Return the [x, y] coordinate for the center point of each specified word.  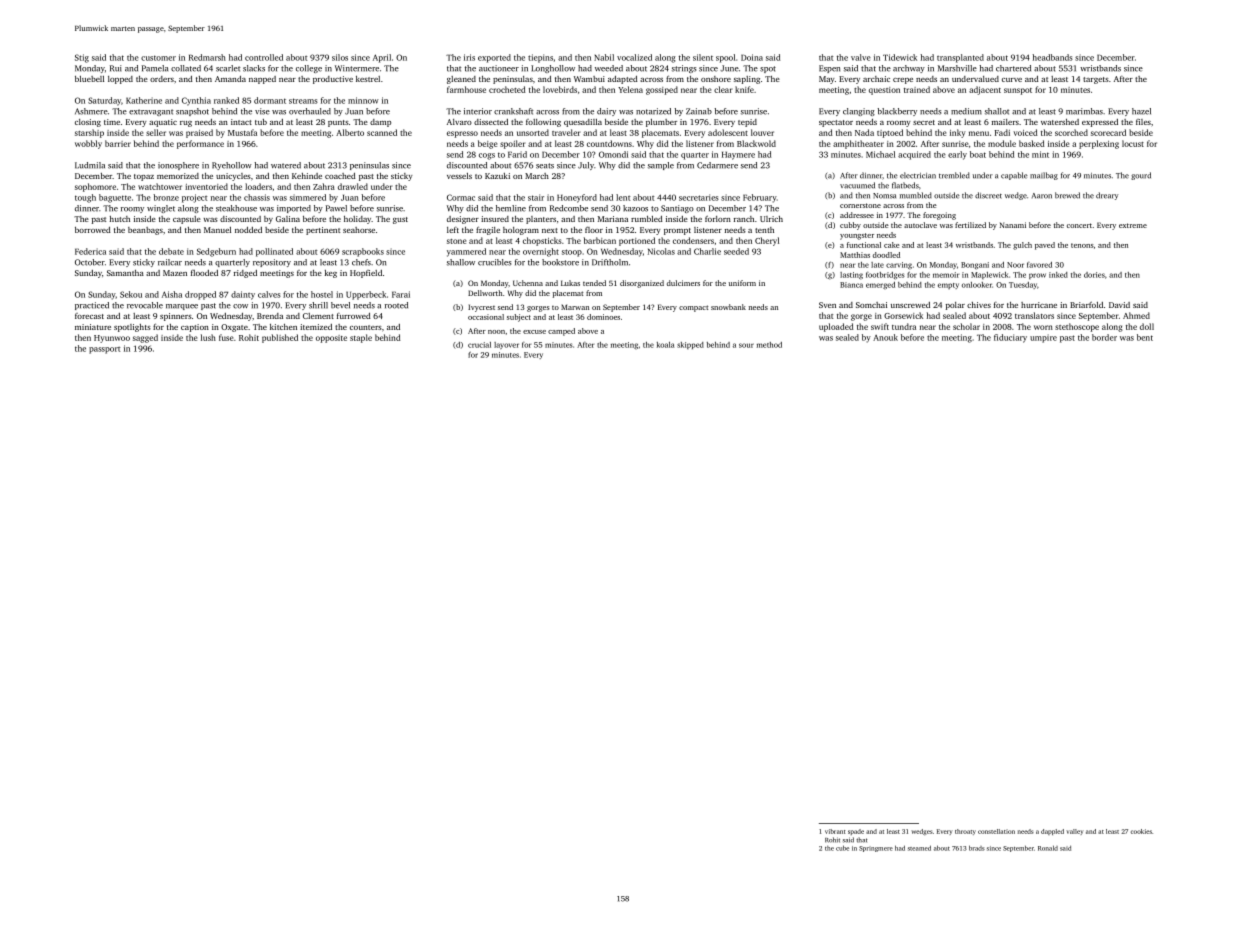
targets [1096, 80]
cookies [1141, 831]
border [1104, 337]
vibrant [835, 831]
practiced [92, 306]
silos [340, 57]
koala [665, 345]
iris [469, 57]
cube [842, 848]
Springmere [876, 849]
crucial [479, 345]
